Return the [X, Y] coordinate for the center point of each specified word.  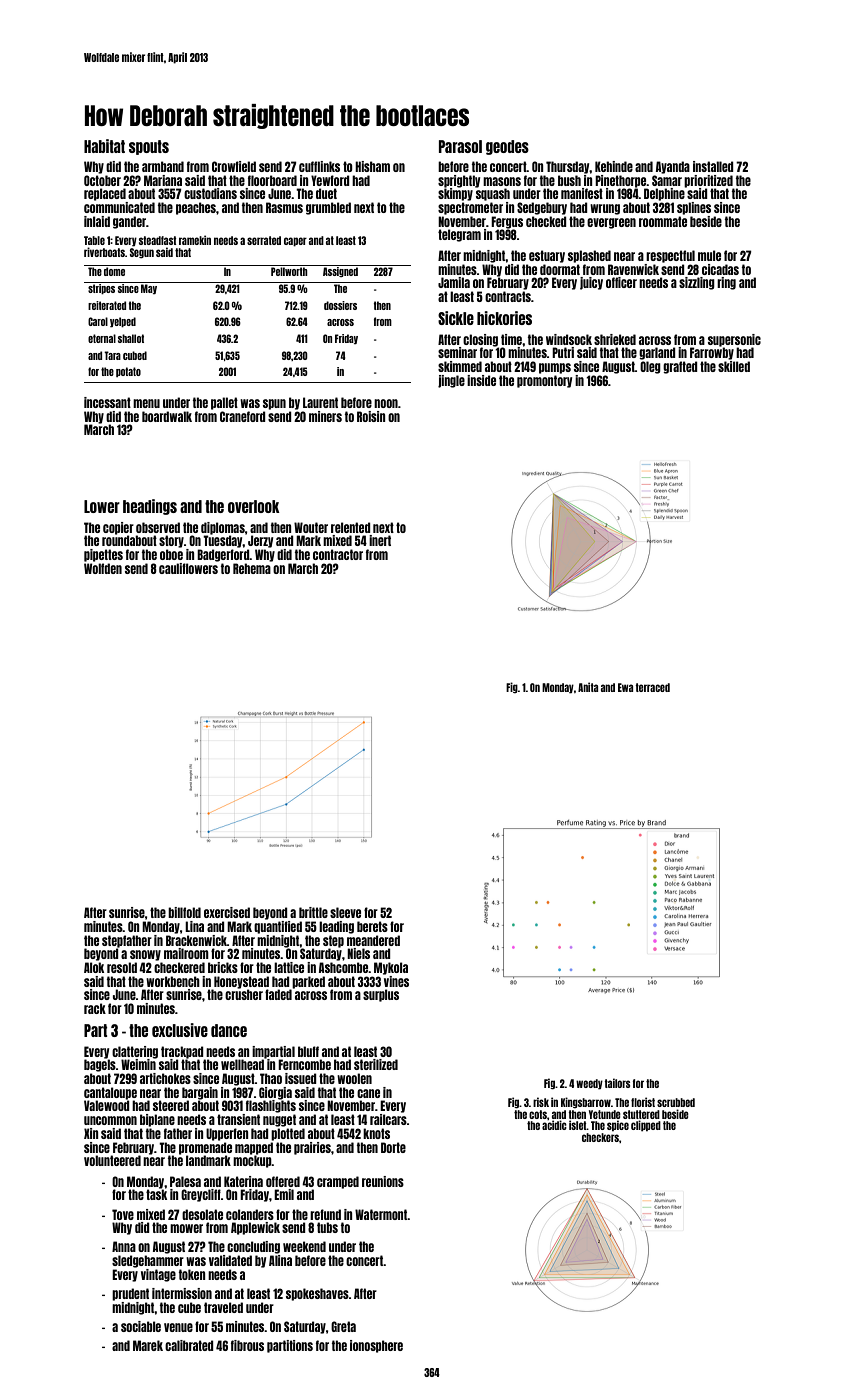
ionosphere [376, 1346]
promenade [205, 1148]
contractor [338, 554]
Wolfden [103, 568]
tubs [327, 1227]
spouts [149, 147]
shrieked [615, 339]
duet [326, 193]
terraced [652, 687]
